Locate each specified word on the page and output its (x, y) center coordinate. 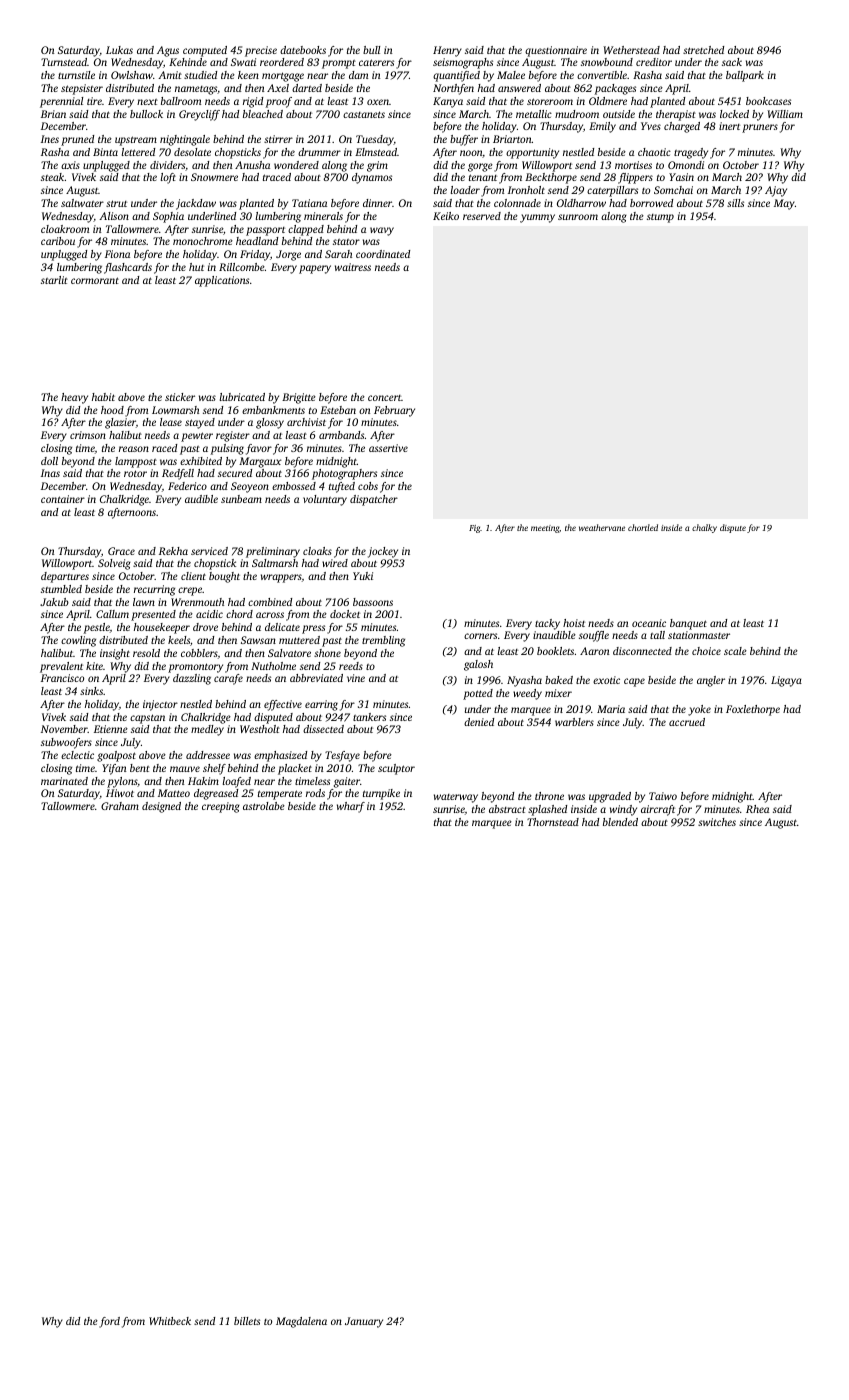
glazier (120, 423)
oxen (378, 102)
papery (315, 269)
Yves (651, 126)
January (364, 1322)
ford (109, 1322)
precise (261, 51)
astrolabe (264, 806)
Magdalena (301, 1322)
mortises (633, 165)
